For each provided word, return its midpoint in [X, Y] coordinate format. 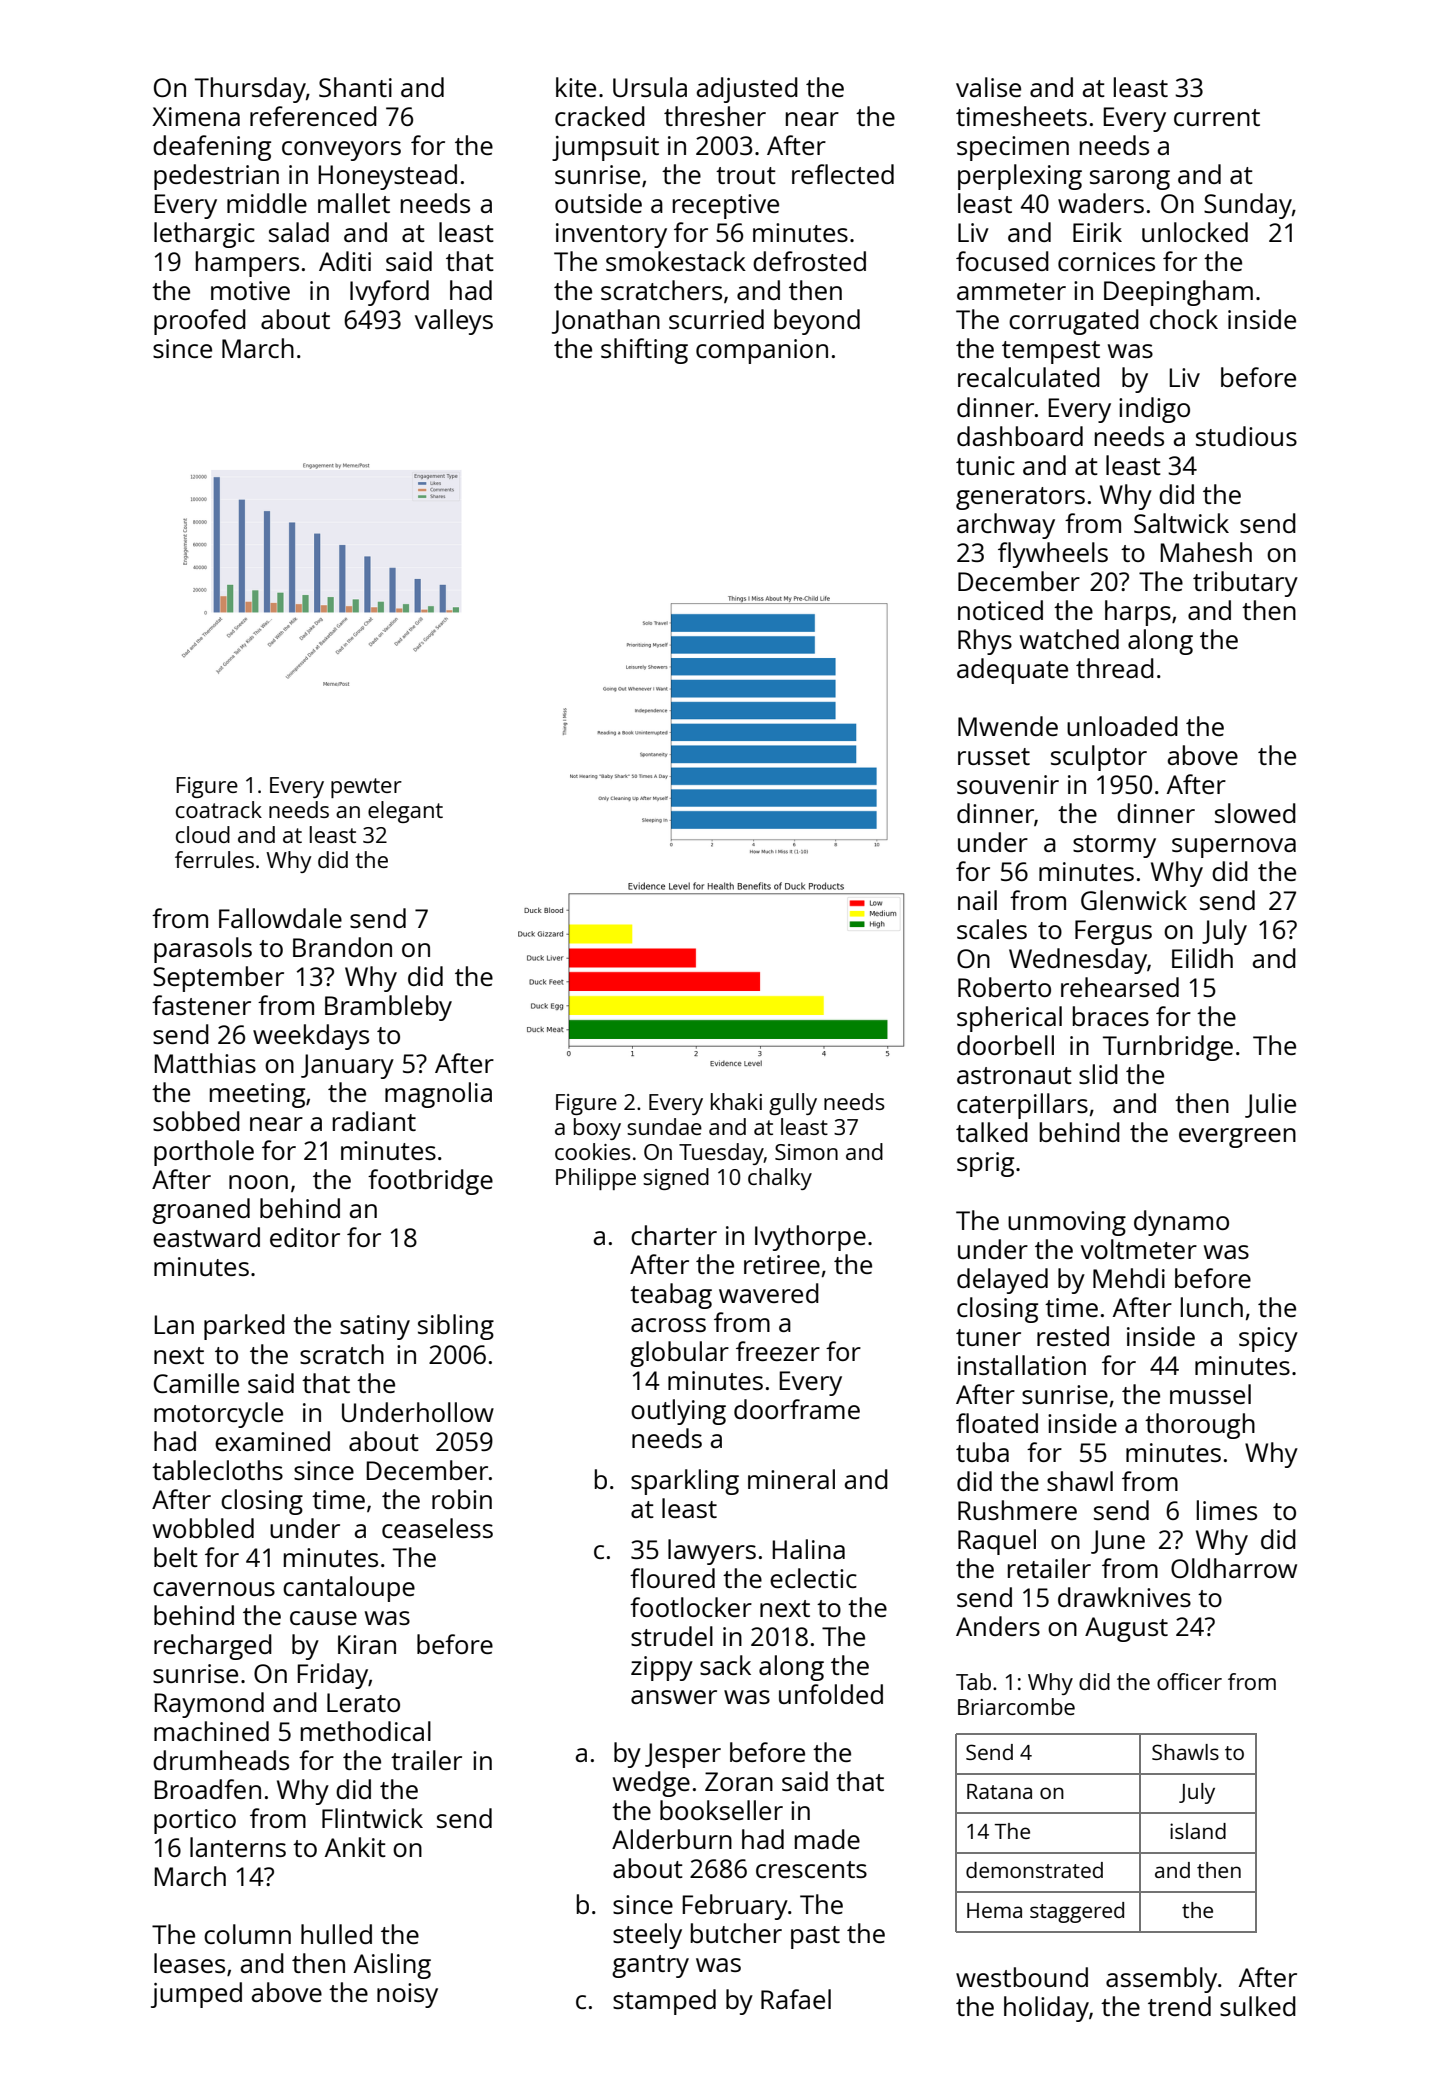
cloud [203, 834]
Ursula [650, 87]
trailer [426, 1760]
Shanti [355, 87]
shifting [644, 351]
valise [988, 87]
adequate [1012, 671]
